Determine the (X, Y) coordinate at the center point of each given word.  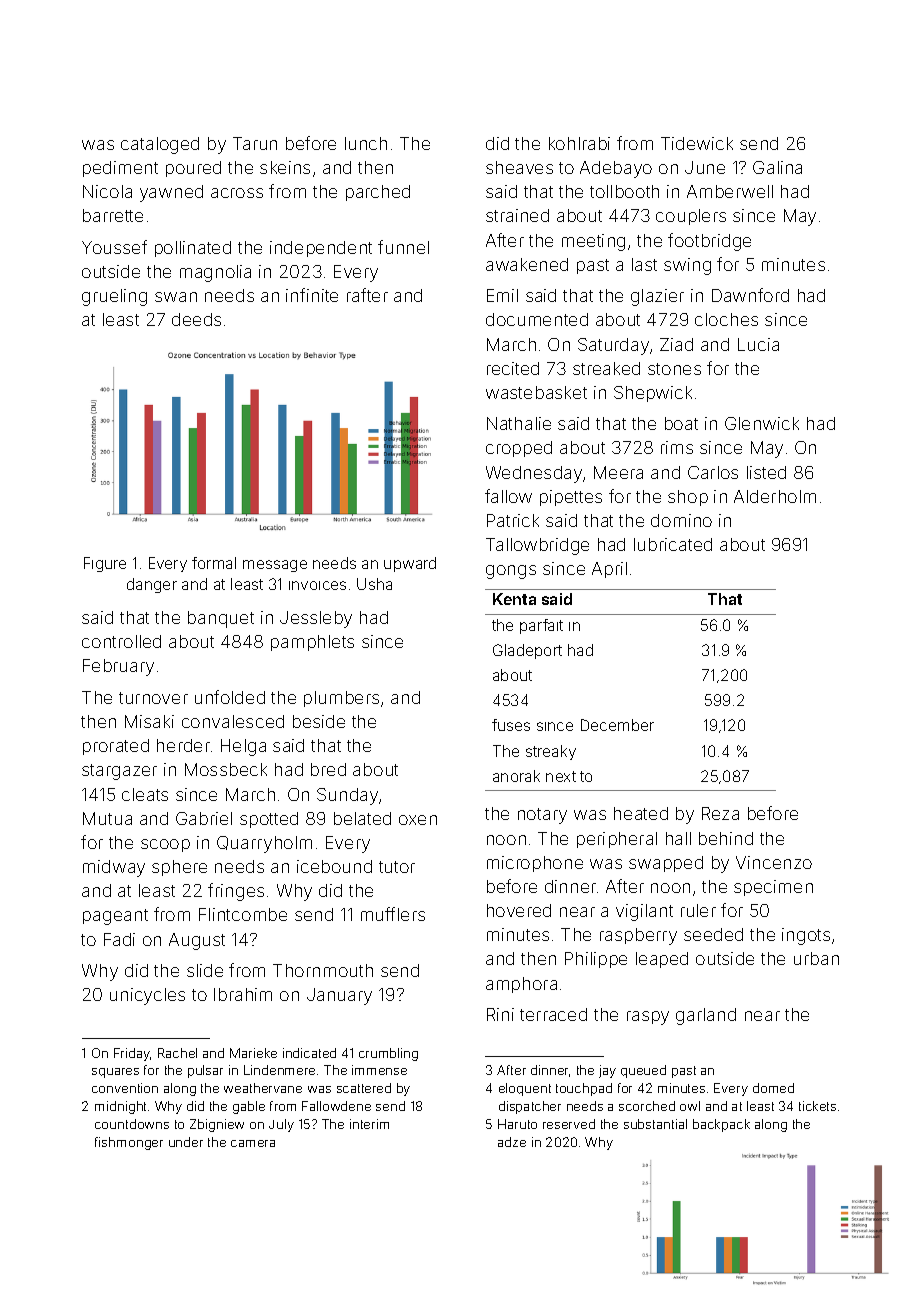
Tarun (255, 143)
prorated (116, 747)
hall (678, 838)
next (561, 776)
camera (253, 1143)
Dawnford (750, 295)
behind (726, 838)
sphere (179, 868)
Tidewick (697, 143)
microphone (535, 864)
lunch (366, 143)
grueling (114, 297)
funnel (403, 247)
